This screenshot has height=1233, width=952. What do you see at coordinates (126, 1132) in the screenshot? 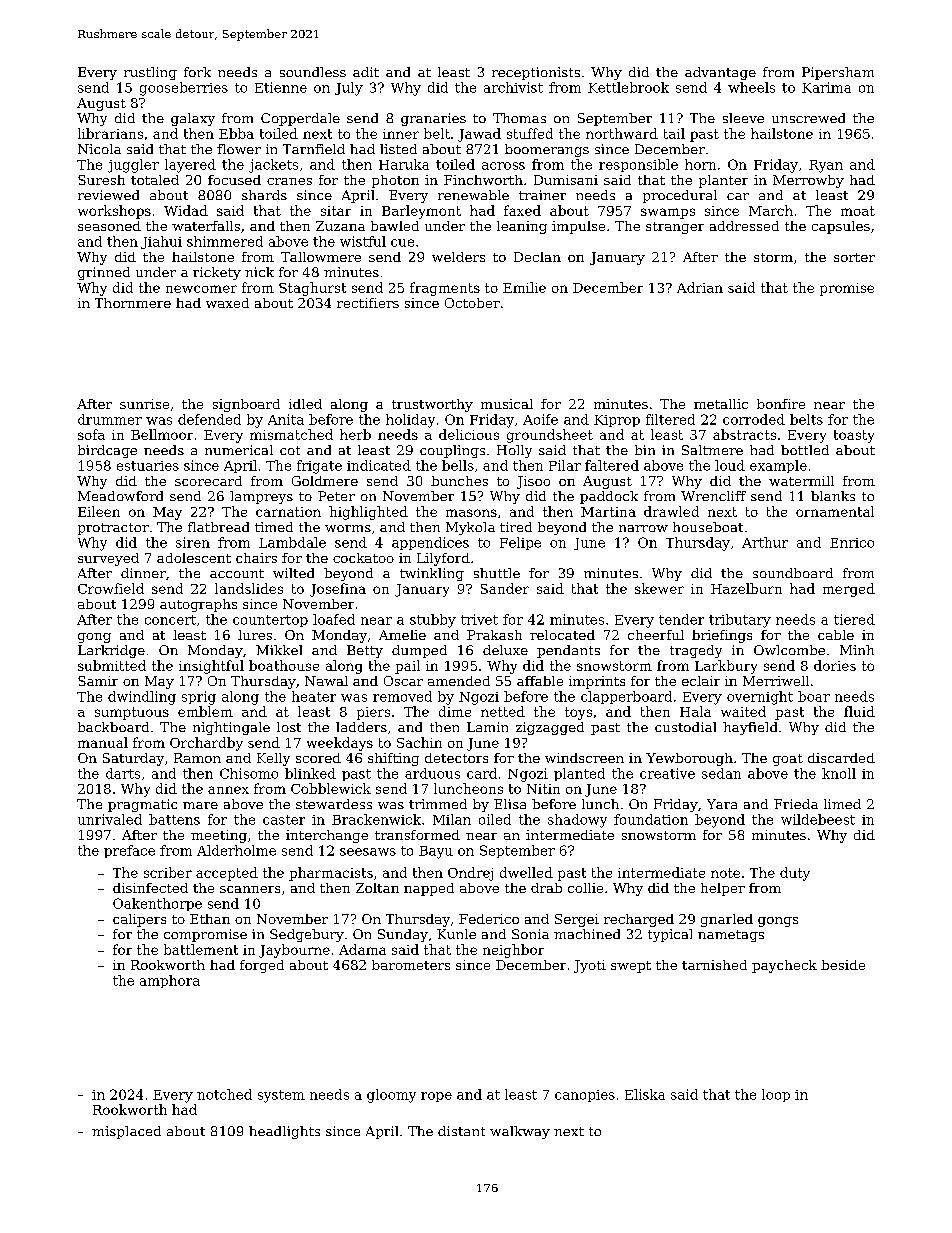
I see `misplaced` at bounding box center [126, 1132].
